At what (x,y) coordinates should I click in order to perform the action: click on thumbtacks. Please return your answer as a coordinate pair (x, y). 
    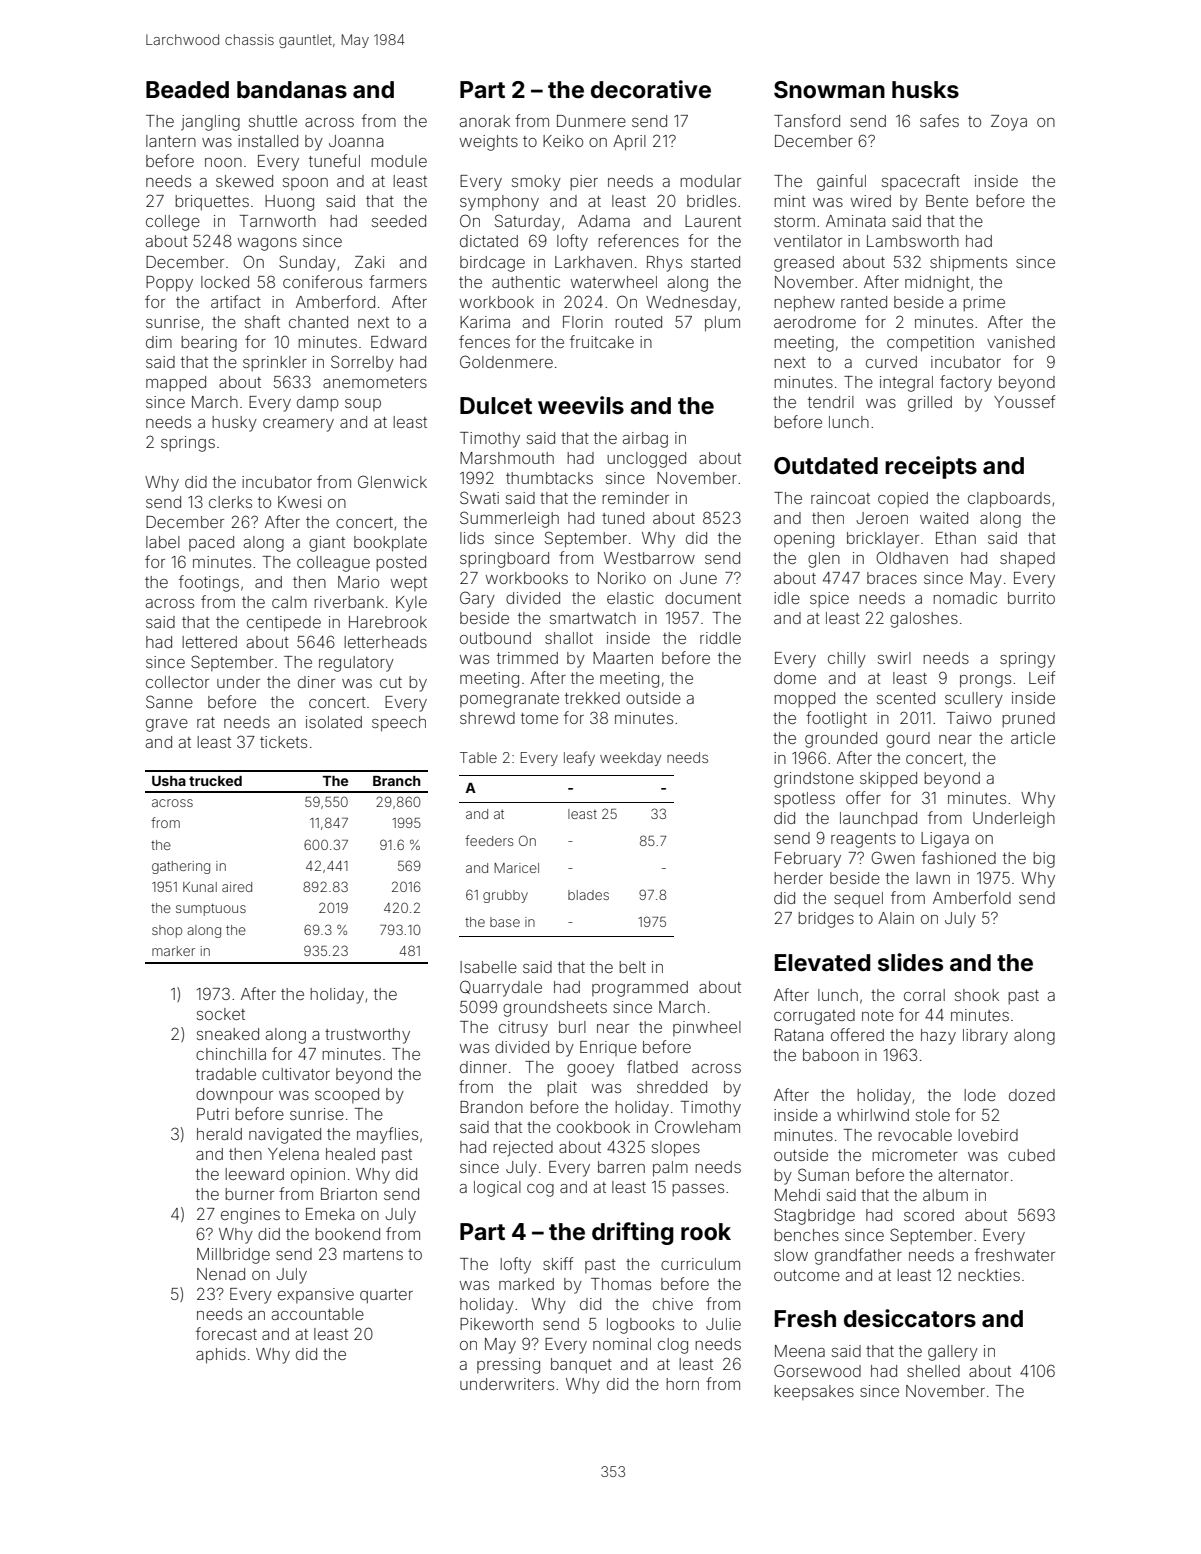
    Looking at the image, I should click on (549, 478).
